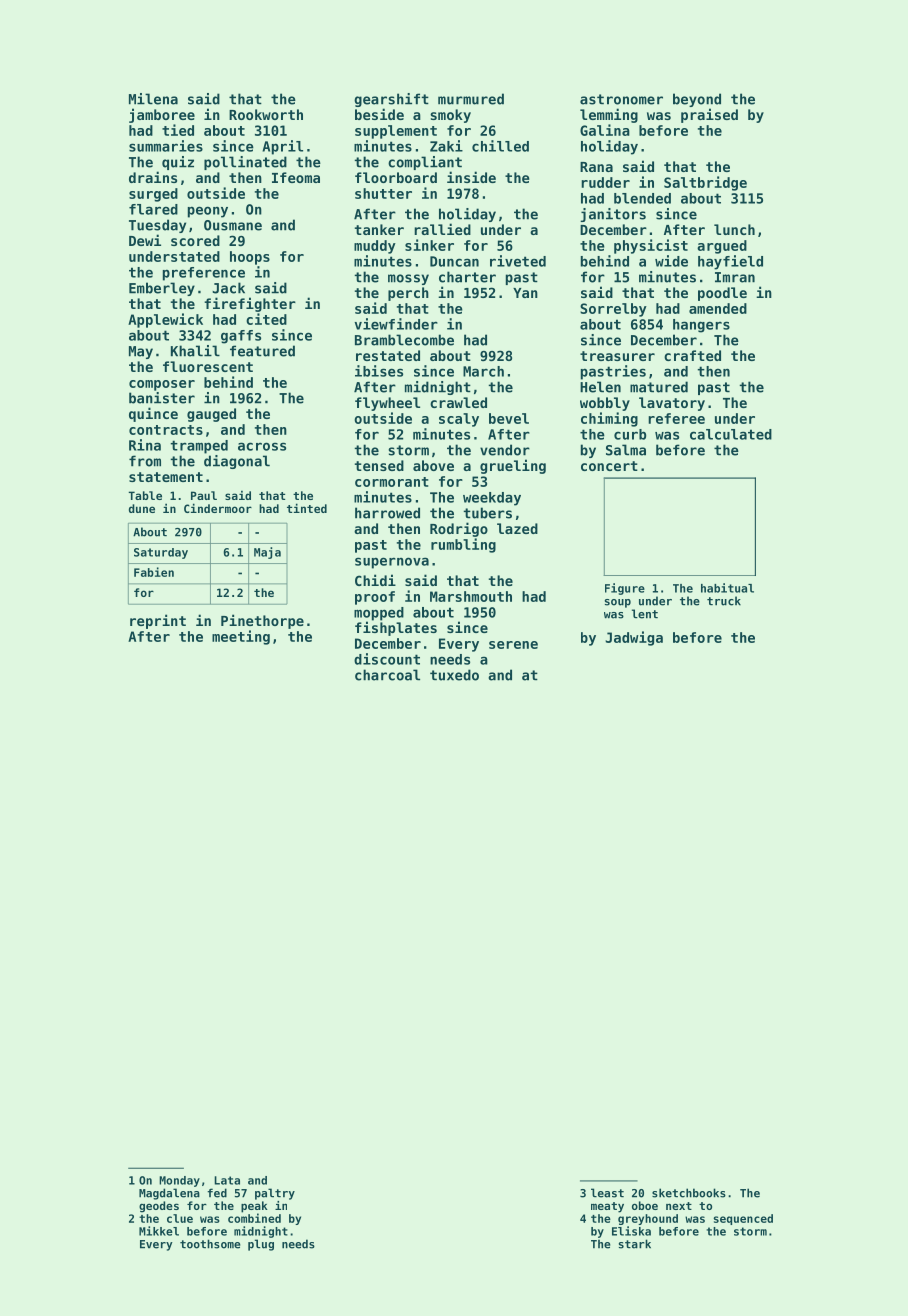 Image resolution: width=908 pixels, height=1316 pixels. What do you see at coordinates (261, 1245) in the page?
I see `plug` at bounding box center [261, 1245].
